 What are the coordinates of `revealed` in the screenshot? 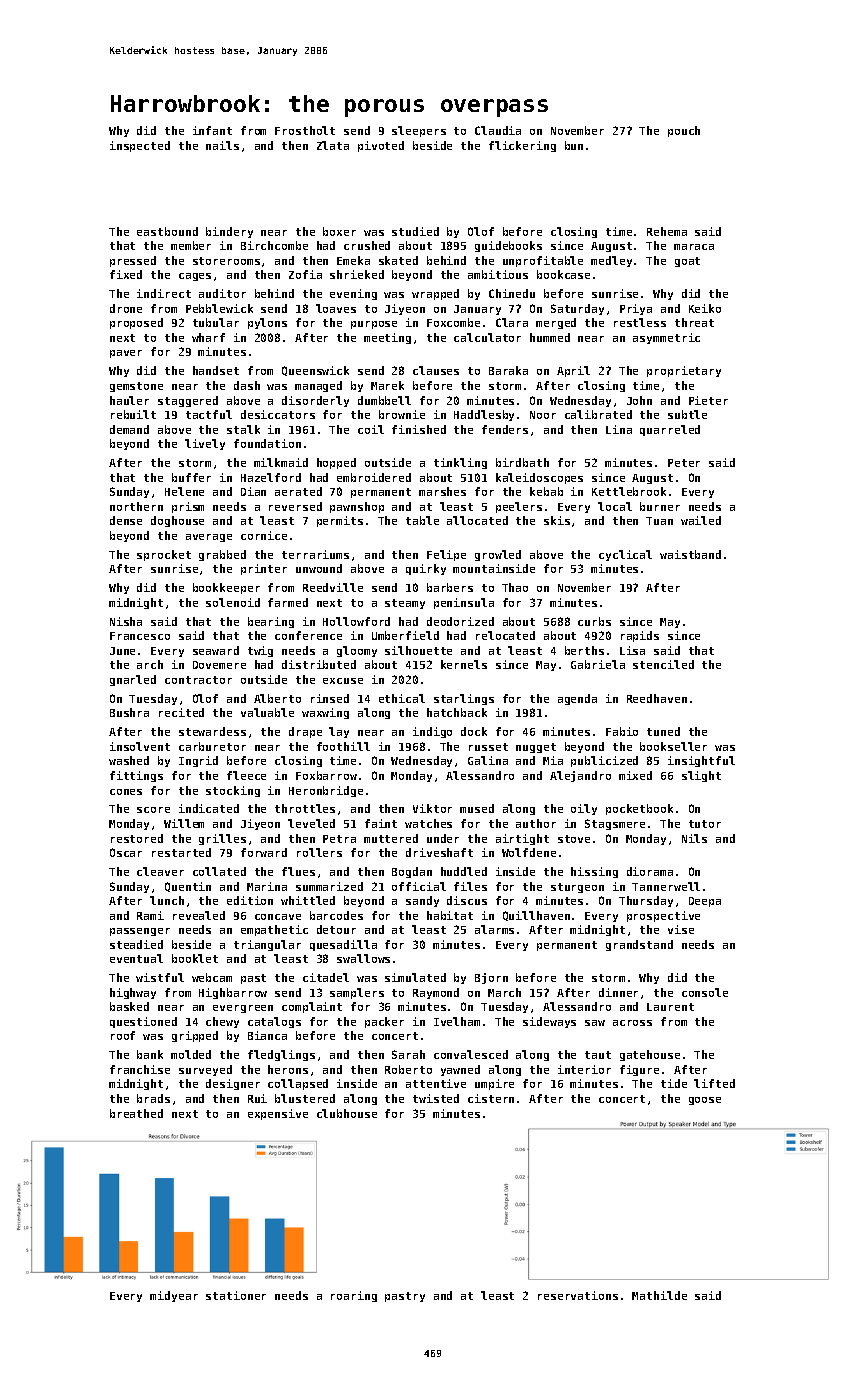 It's located at (199, 915).
